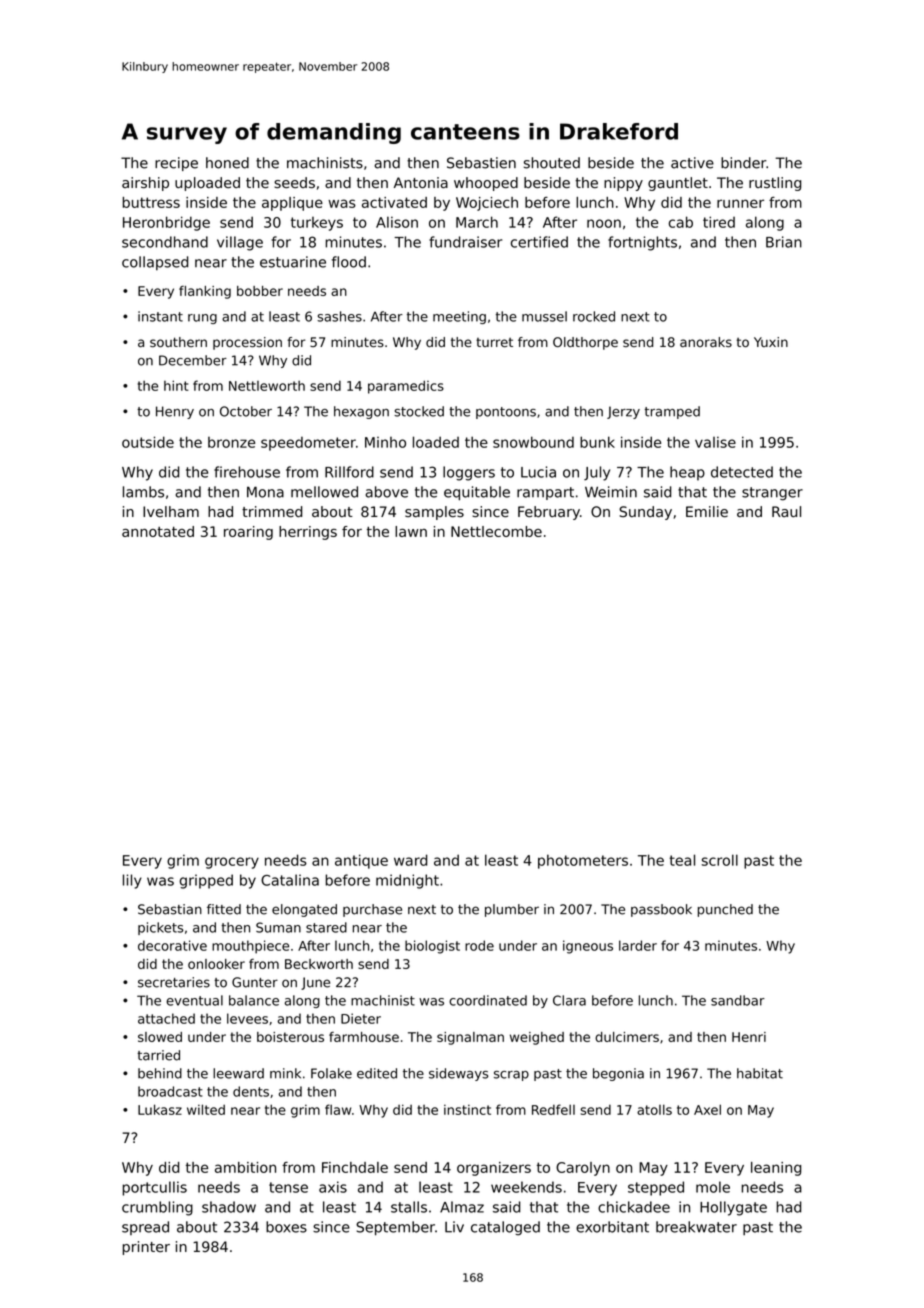 Image resolution: width=924 pixels, height=1308 pixels. I want to click on printer, so click(146, 1248).
